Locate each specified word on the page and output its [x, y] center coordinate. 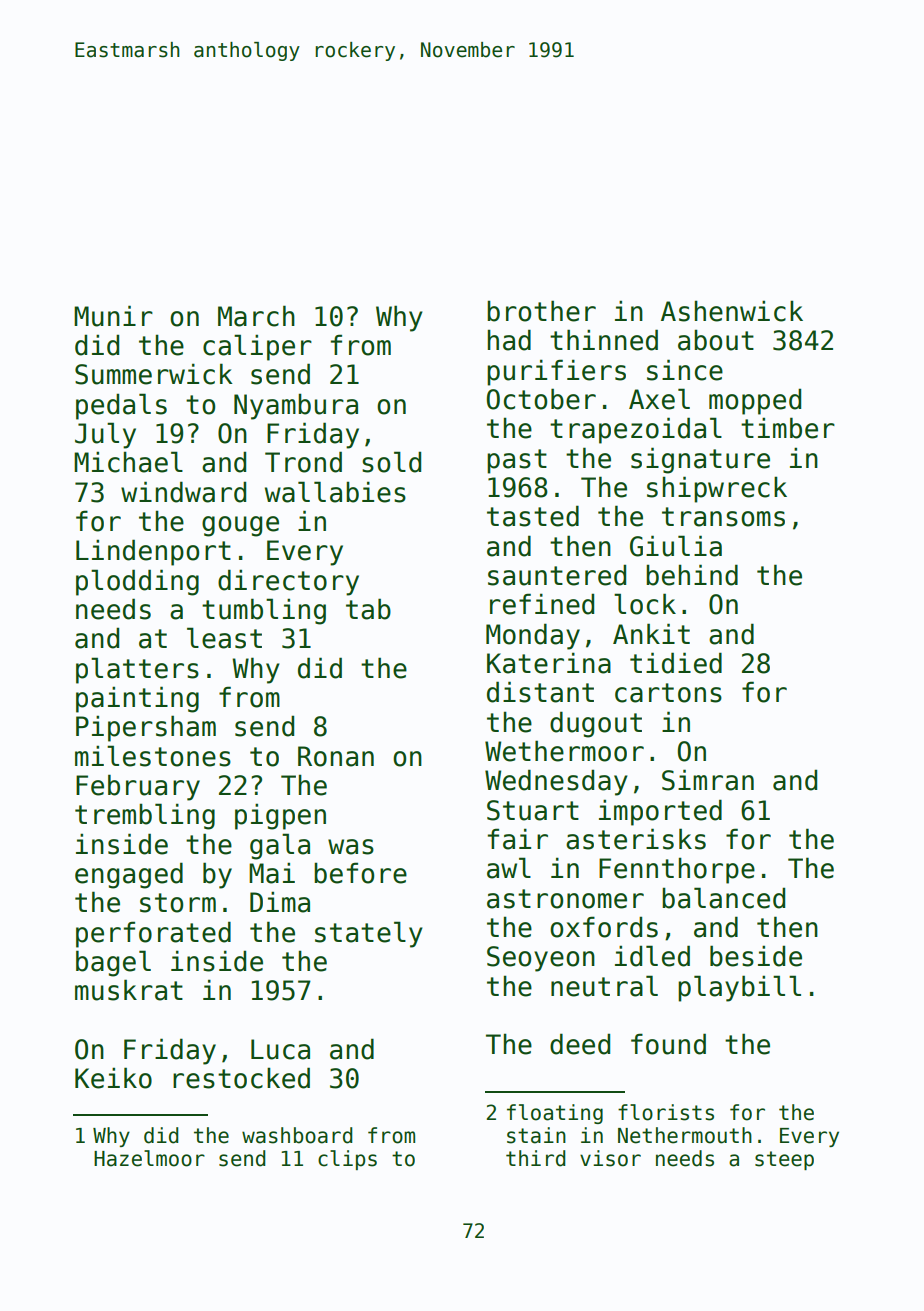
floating [555, 1114]
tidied [676, 663]
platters [137, 670]
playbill [739, 988]
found [668, 1044]
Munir [113, 316]
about [716, 340]
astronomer [565, 899]
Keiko [113, 1078]
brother [541, 311]
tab [368, 609]
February [138, 787]
